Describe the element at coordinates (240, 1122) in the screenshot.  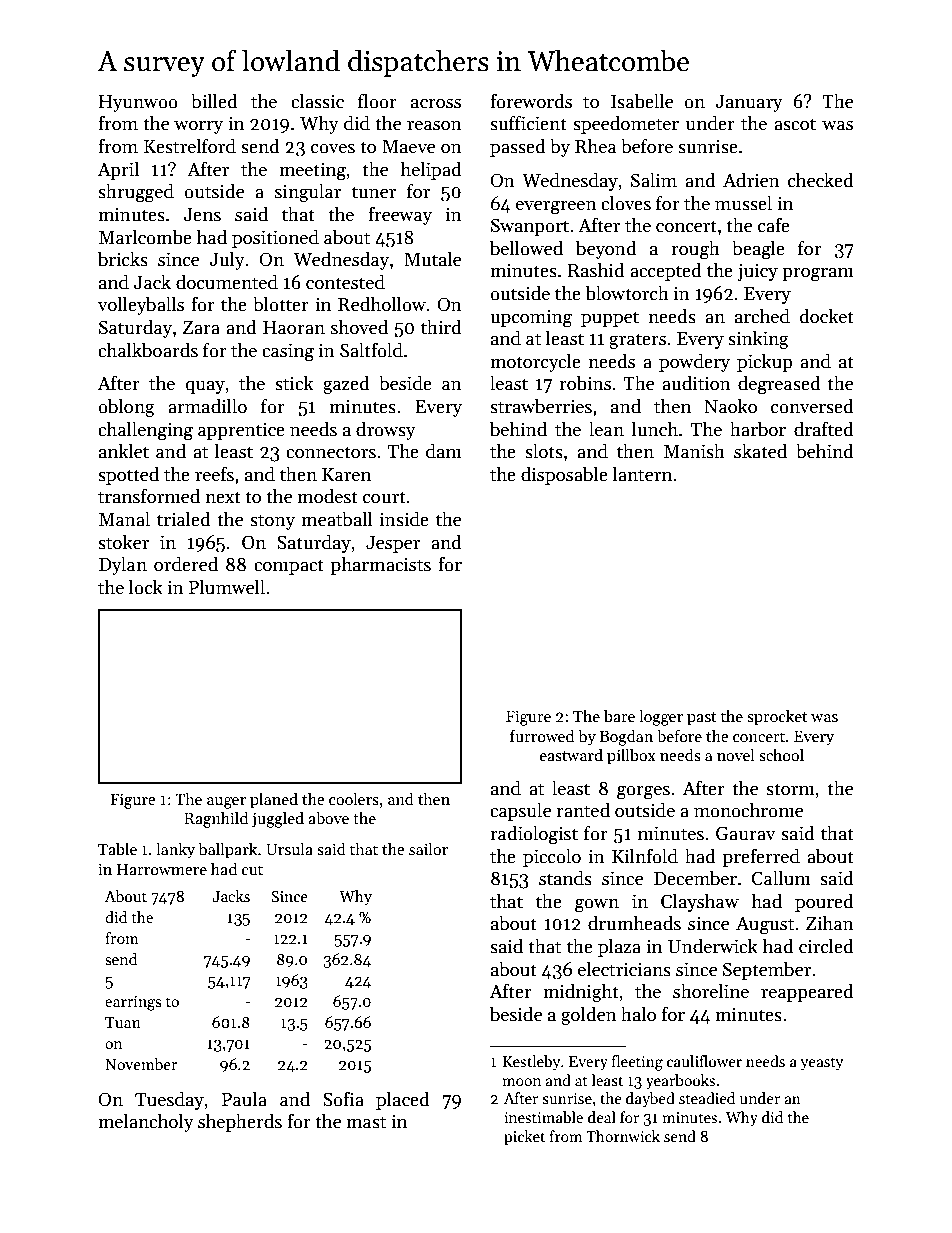
I see `shepherds` at that location.
